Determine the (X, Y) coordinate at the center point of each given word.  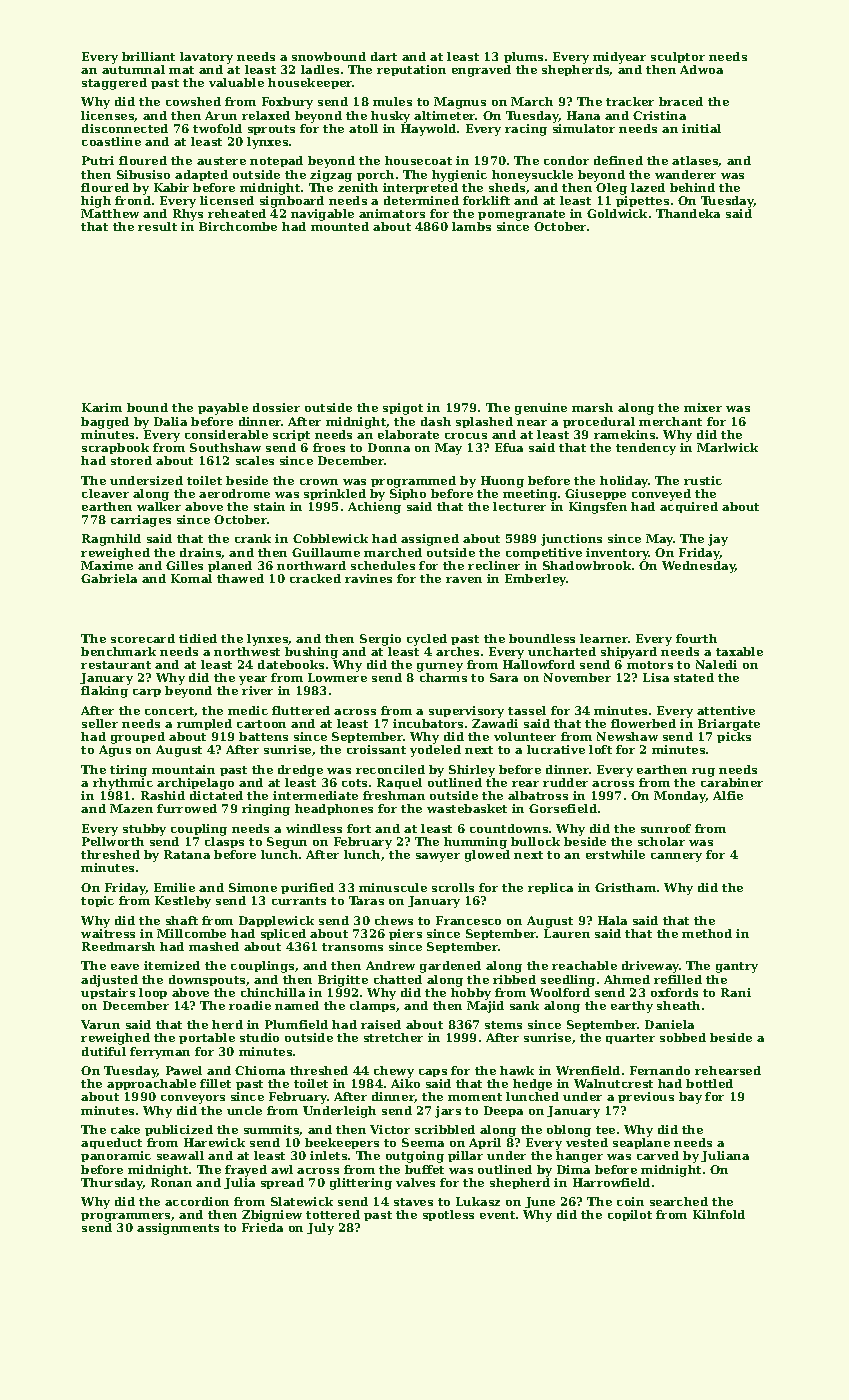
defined (618, 160)
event (497, 1215)
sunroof (666, 828)
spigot (403, 409)
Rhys (188, 215)
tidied (198, 638)
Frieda (262, 1227)
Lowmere (337, 677)
